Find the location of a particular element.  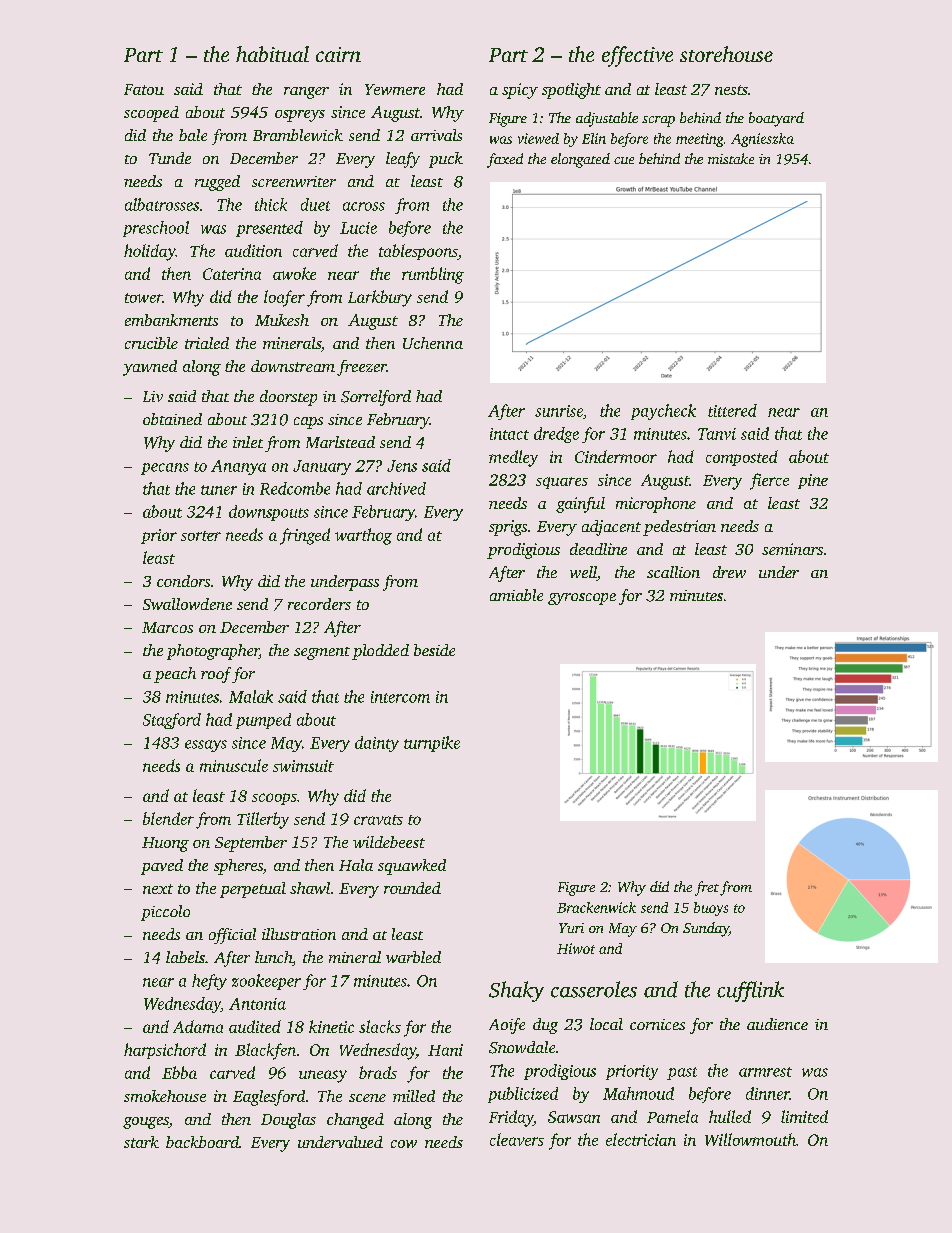

tittered is located at coordinates (732, 410).
